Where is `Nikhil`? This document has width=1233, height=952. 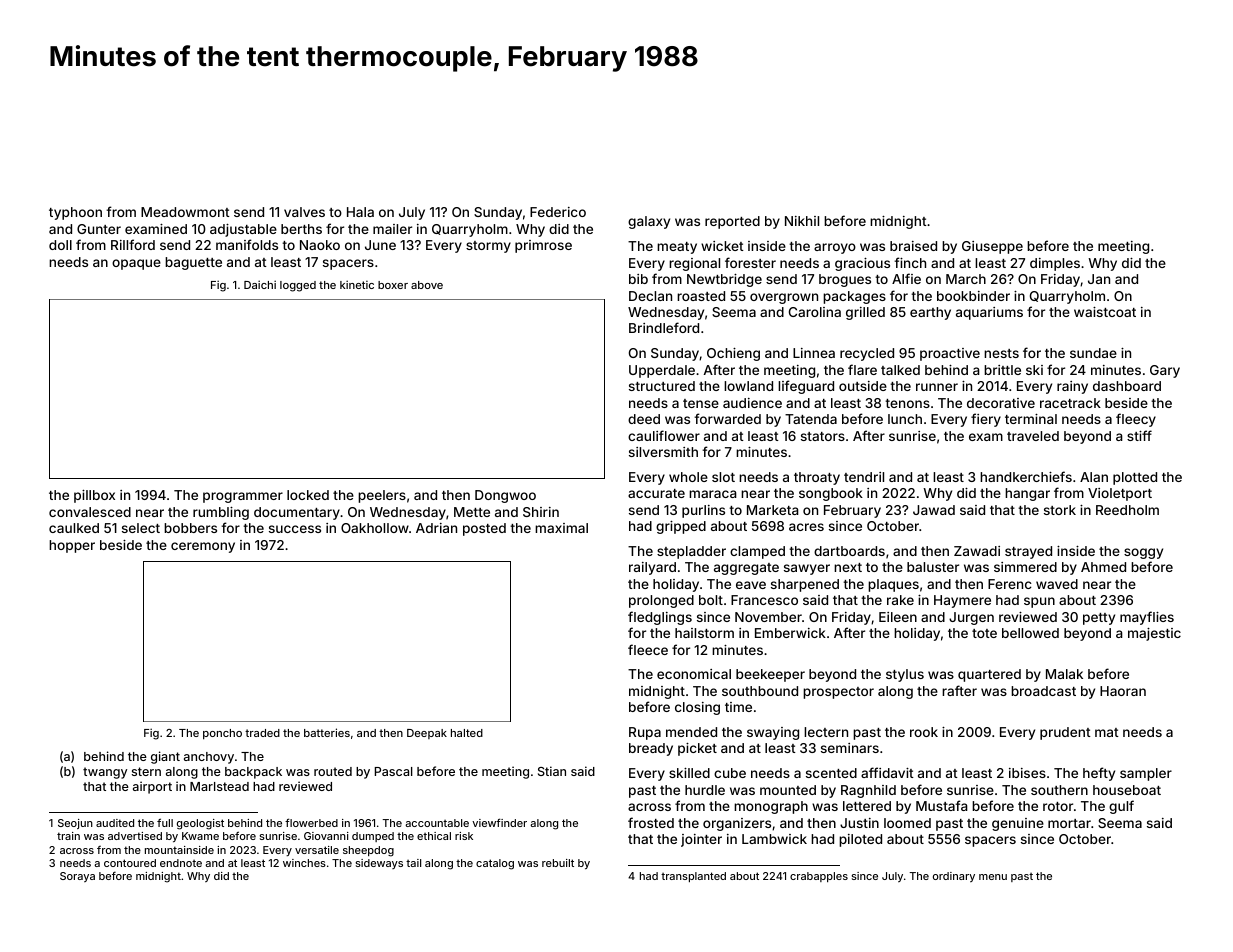
Nikhil is located at coordinates (802, 221).
